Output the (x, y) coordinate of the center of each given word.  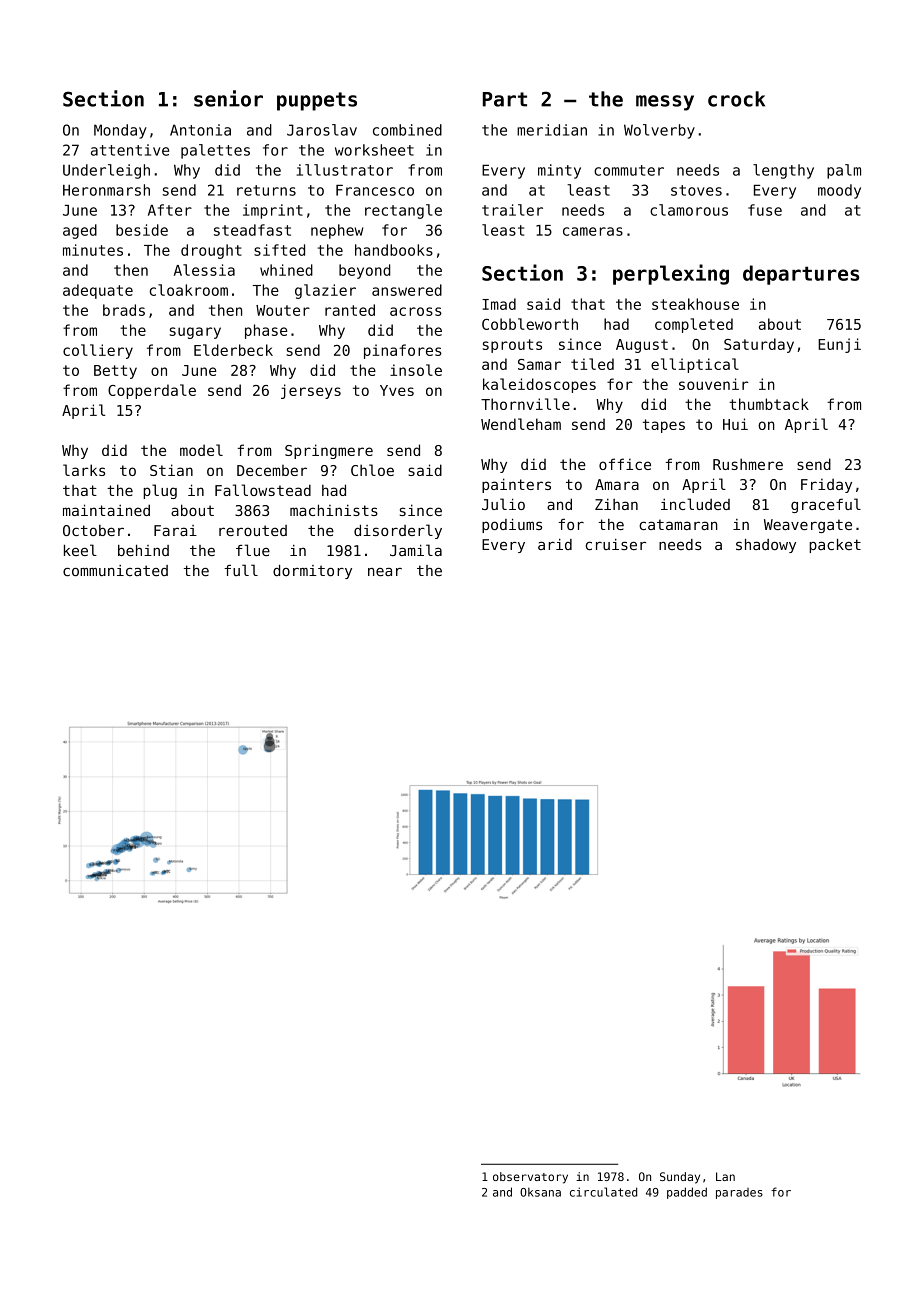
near (385, 572)
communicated (115, 571)
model (201, 450)
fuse (765, 210)
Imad (499, 304)
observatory (530, 1178)
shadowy (766, 546)
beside (142, 230)
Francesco (375, 190)
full (241, 570)
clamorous (689, 210)
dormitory (312, 572)
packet (835, 546)
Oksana (540, 1192)
